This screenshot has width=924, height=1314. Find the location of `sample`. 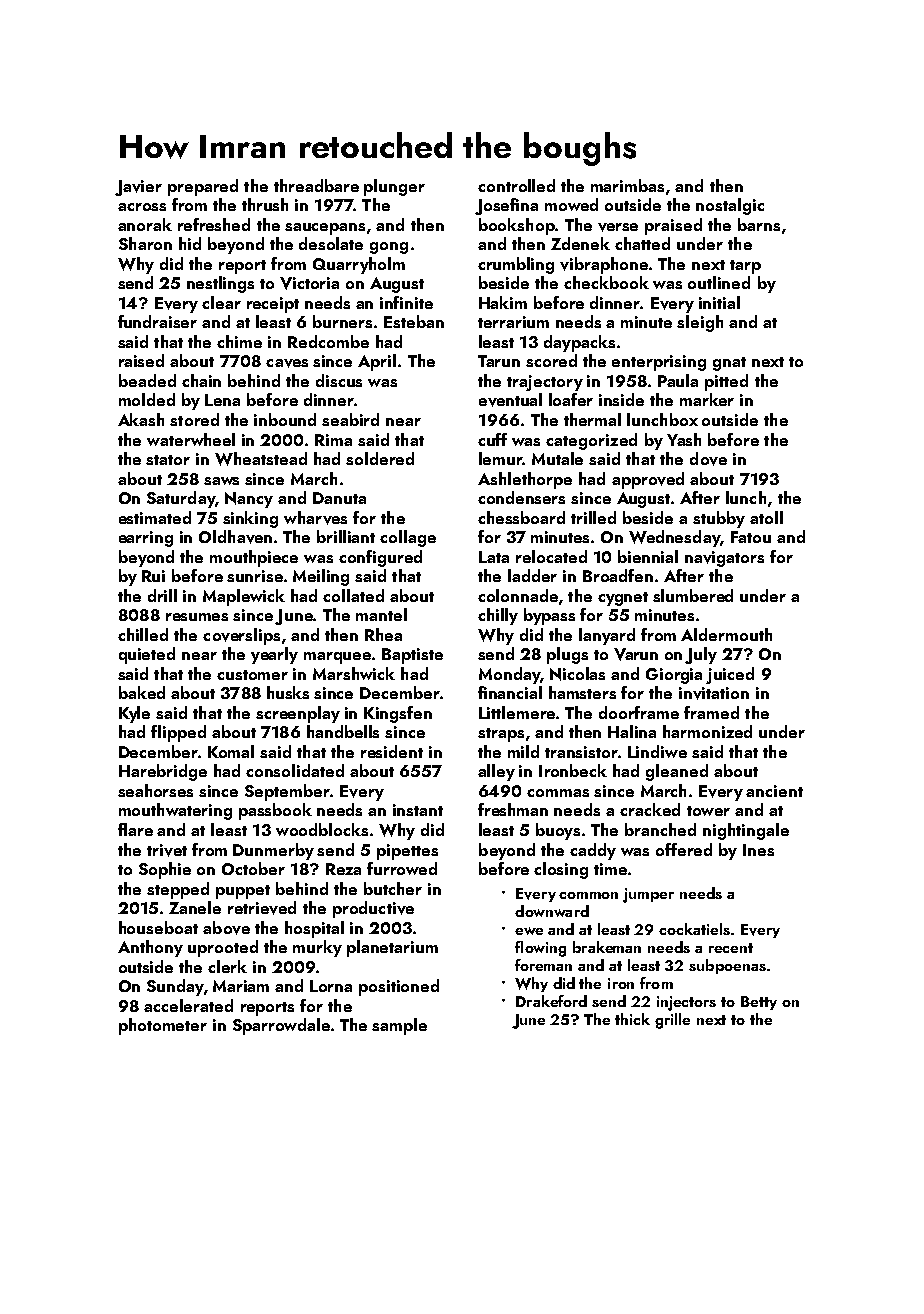

sample is located at coordinates (399, 1026).
